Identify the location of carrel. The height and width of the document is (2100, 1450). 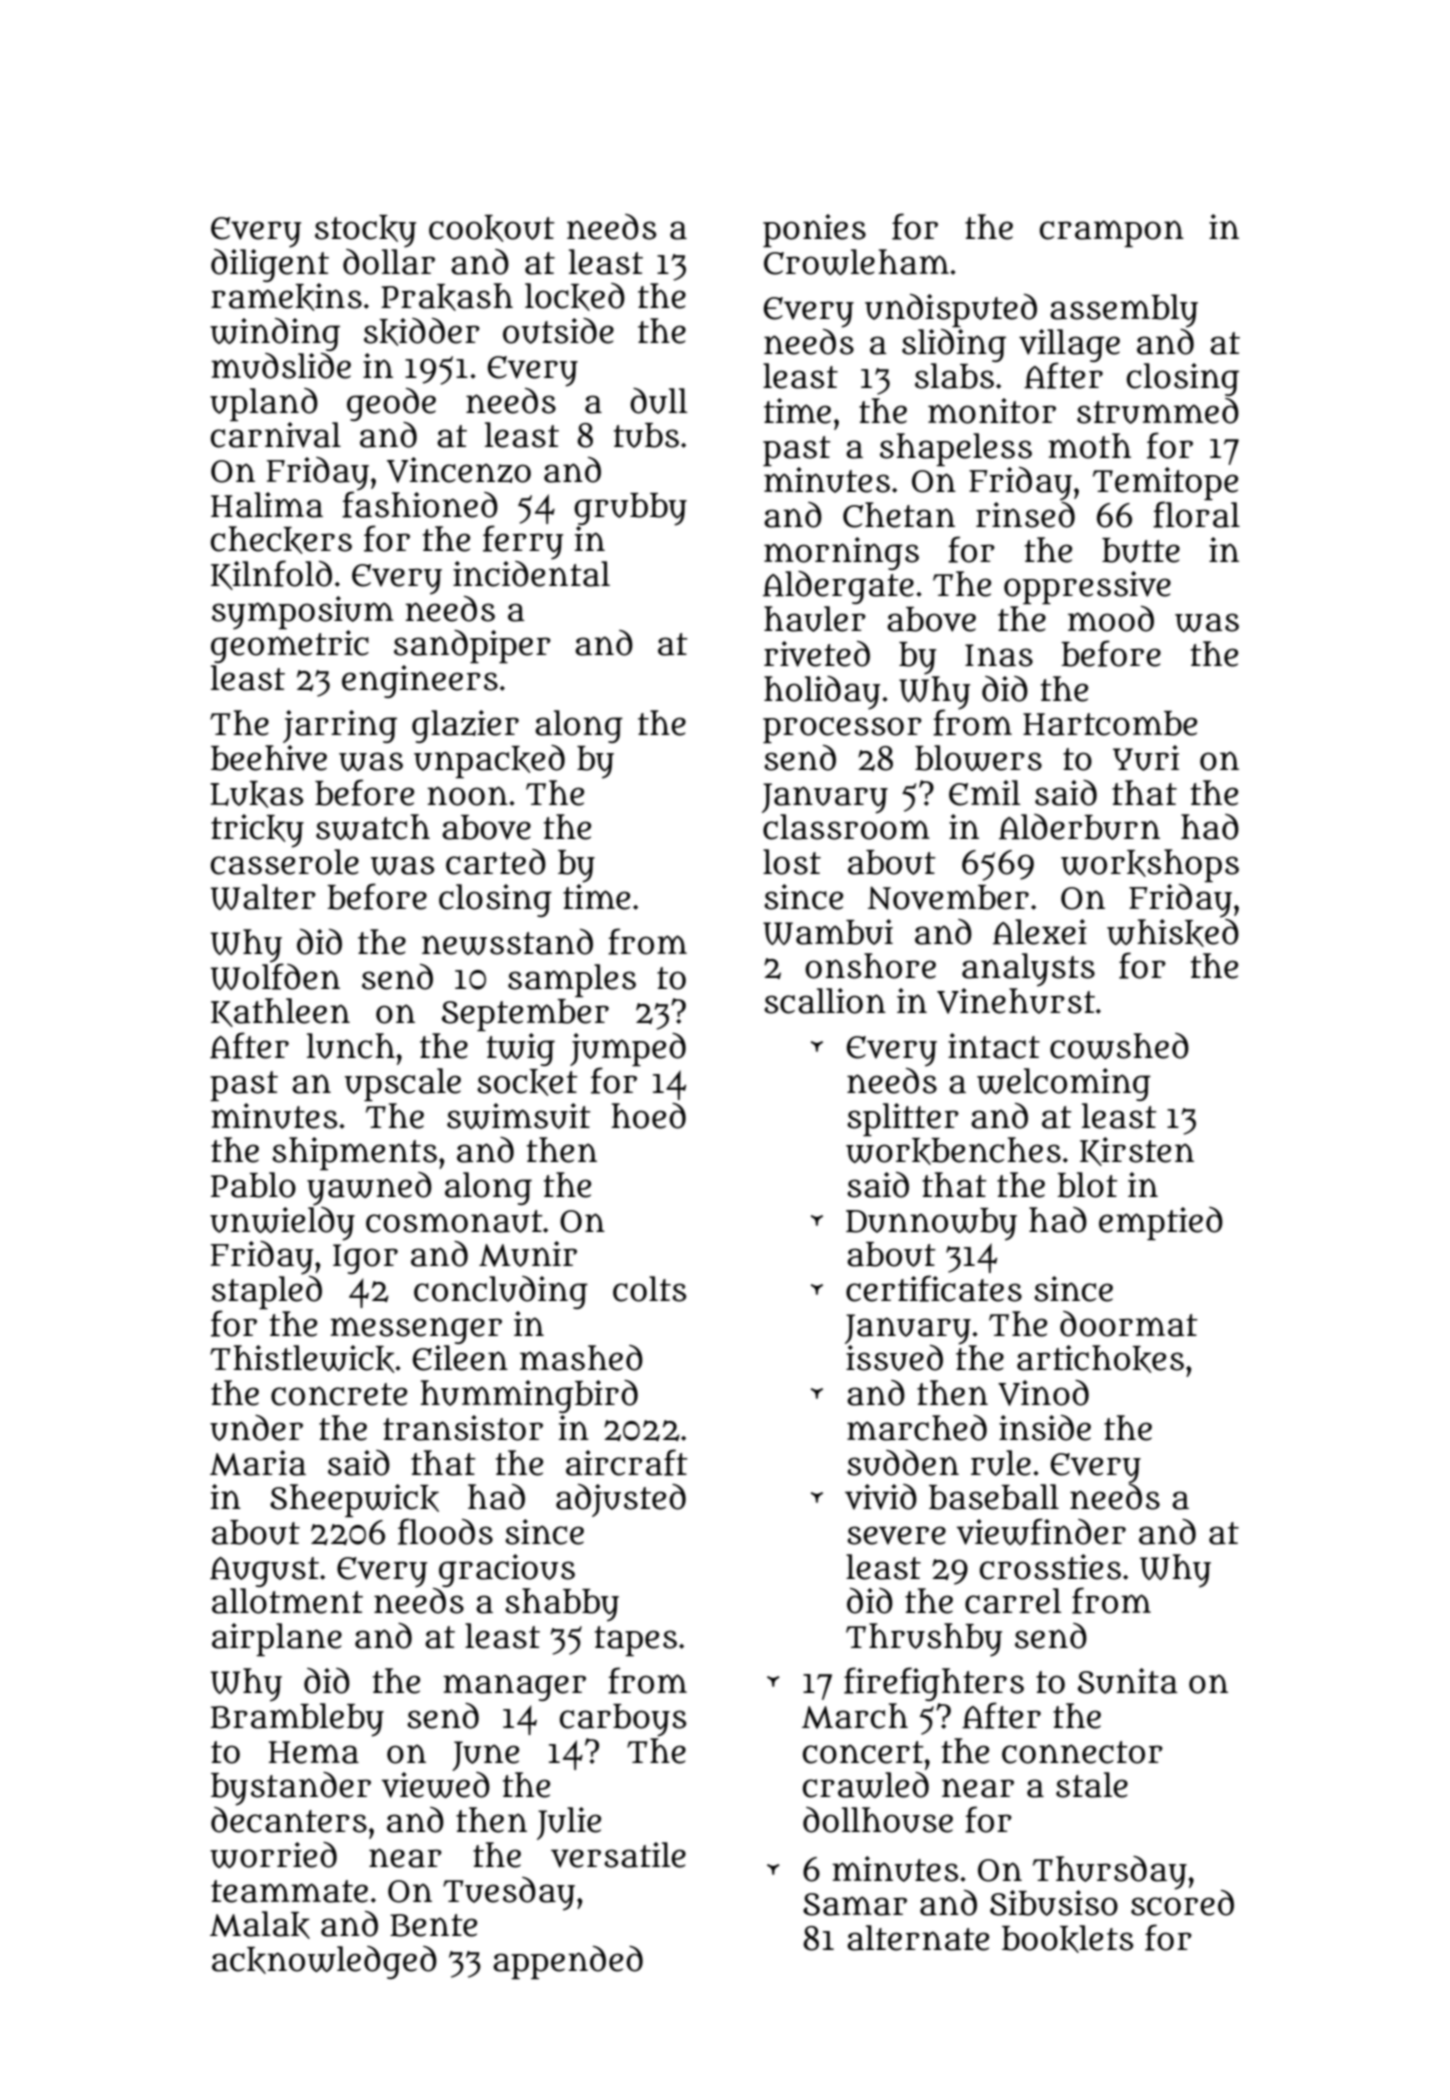
(1013, 1601).
